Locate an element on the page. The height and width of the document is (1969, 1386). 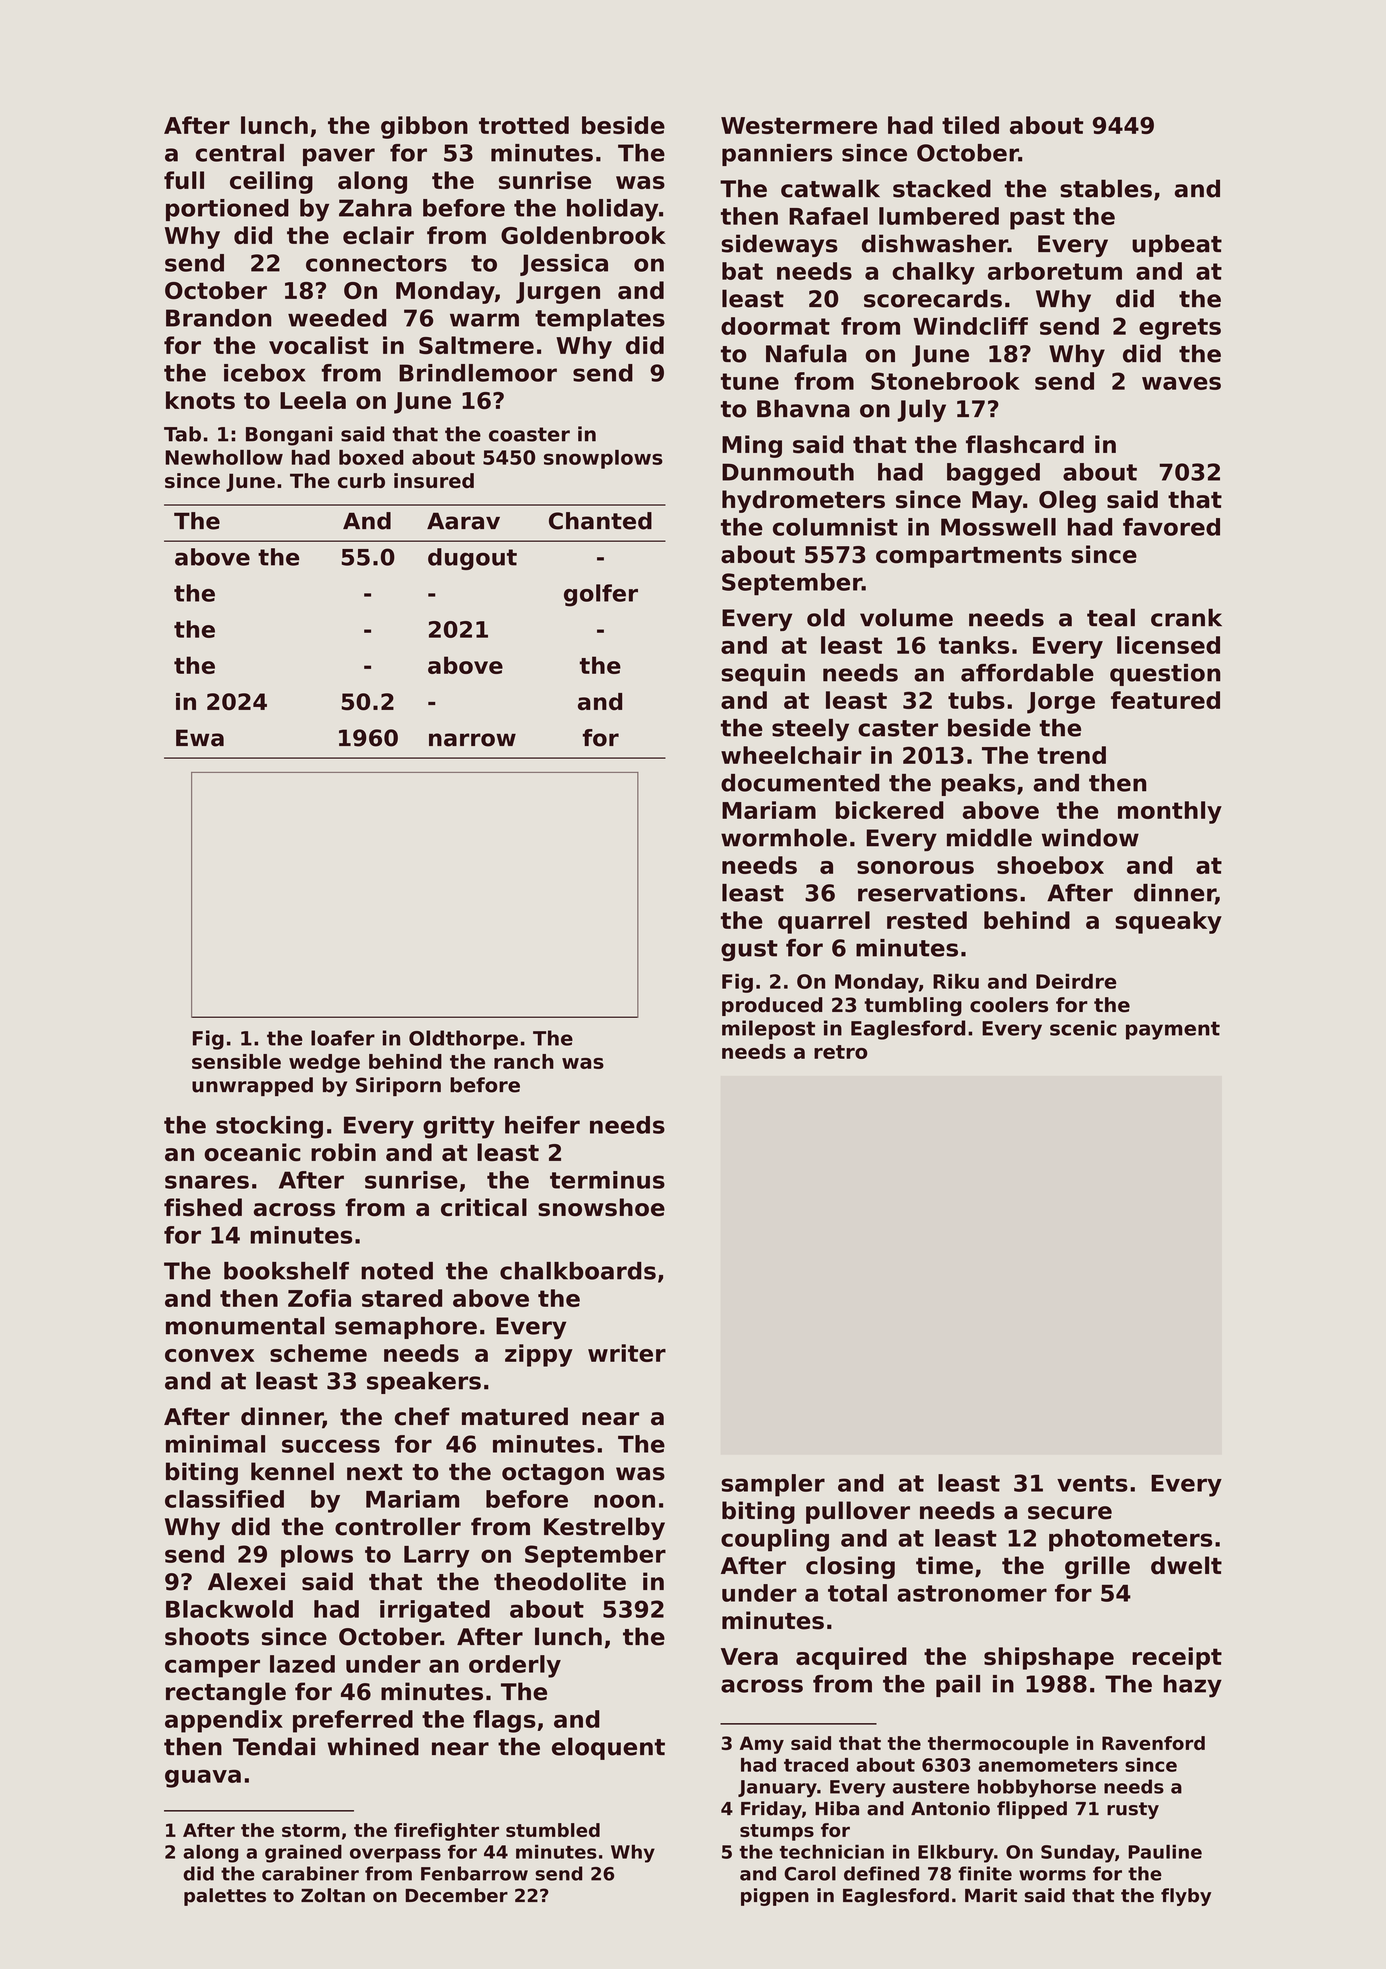
chef is located at coordinates (422, 1416).
